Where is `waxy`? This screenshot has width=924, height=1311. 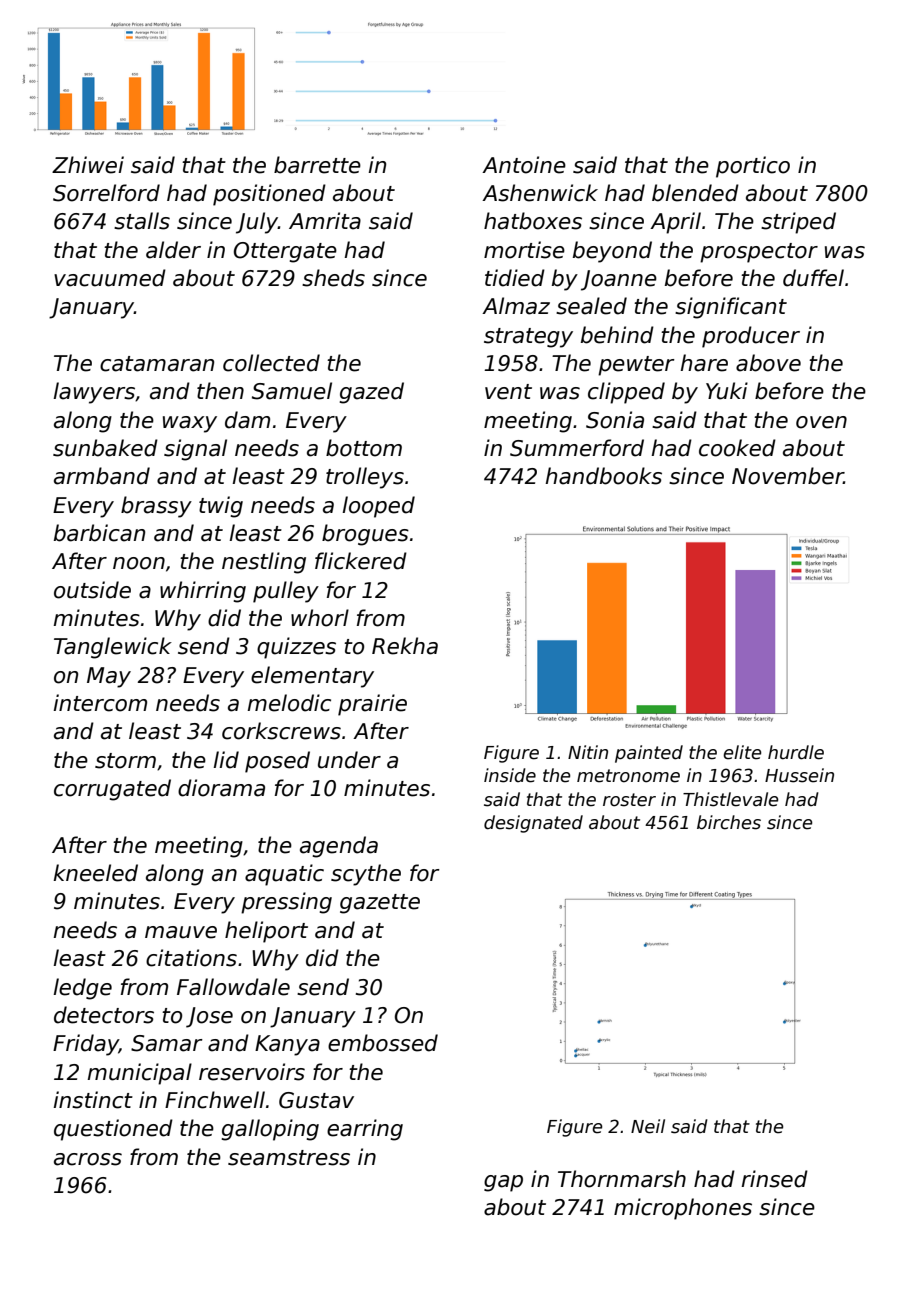
waxy is located at coordinates (190, 424).
